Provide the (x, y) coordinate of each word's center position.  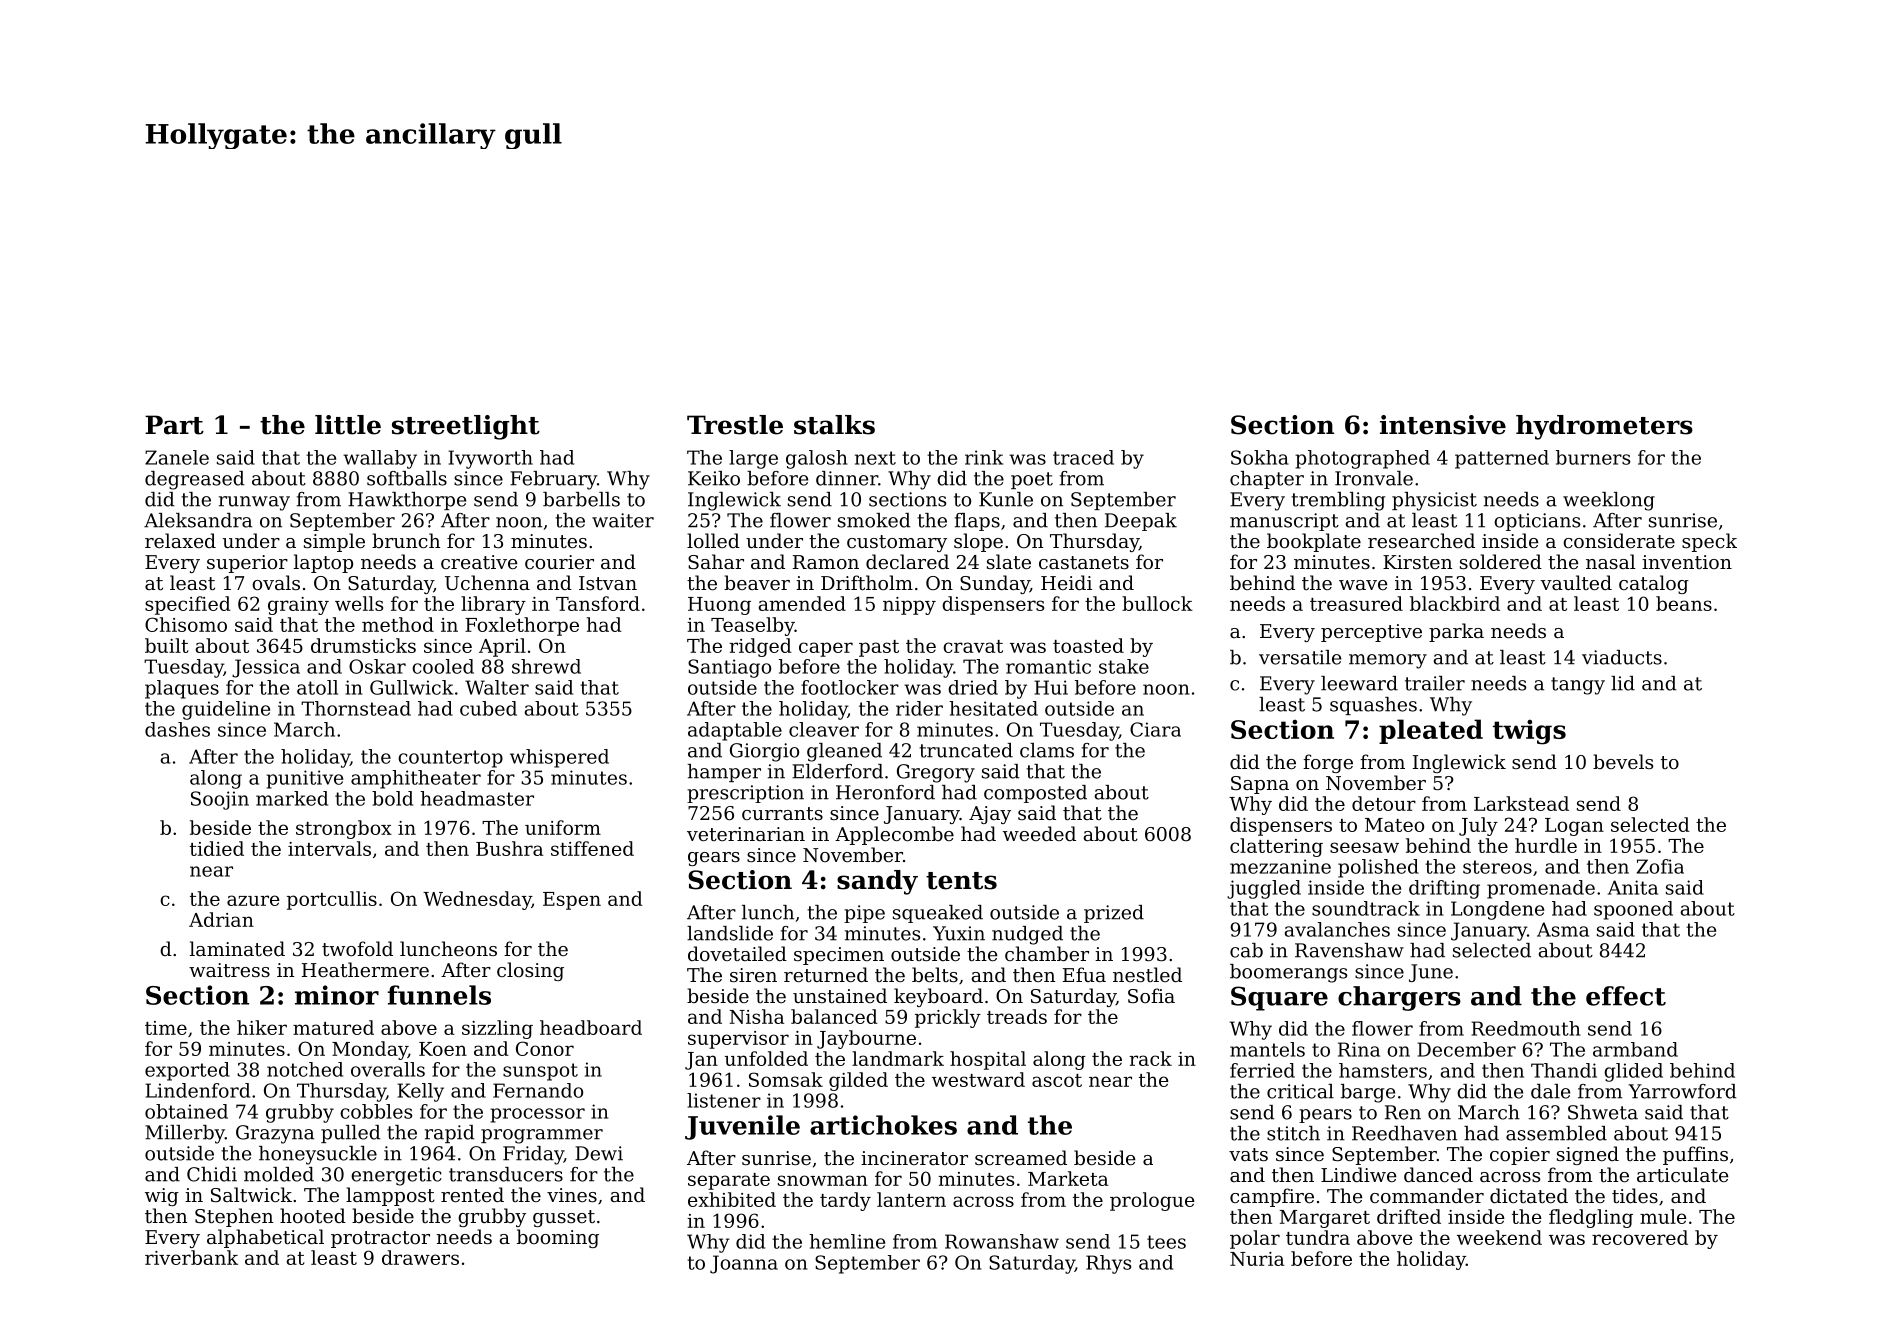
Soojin (220, 800)
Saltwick (251, 1194)
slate (1009, 561)
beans (1684, 603)
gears (714, 859)
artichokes (883, 1125)
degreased (195, 480)
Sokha (1260, 457)
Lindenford (197, 1090)
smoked (874, 520)
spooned (1633, 910)
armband (1635, 1049)
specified (188, 605)
